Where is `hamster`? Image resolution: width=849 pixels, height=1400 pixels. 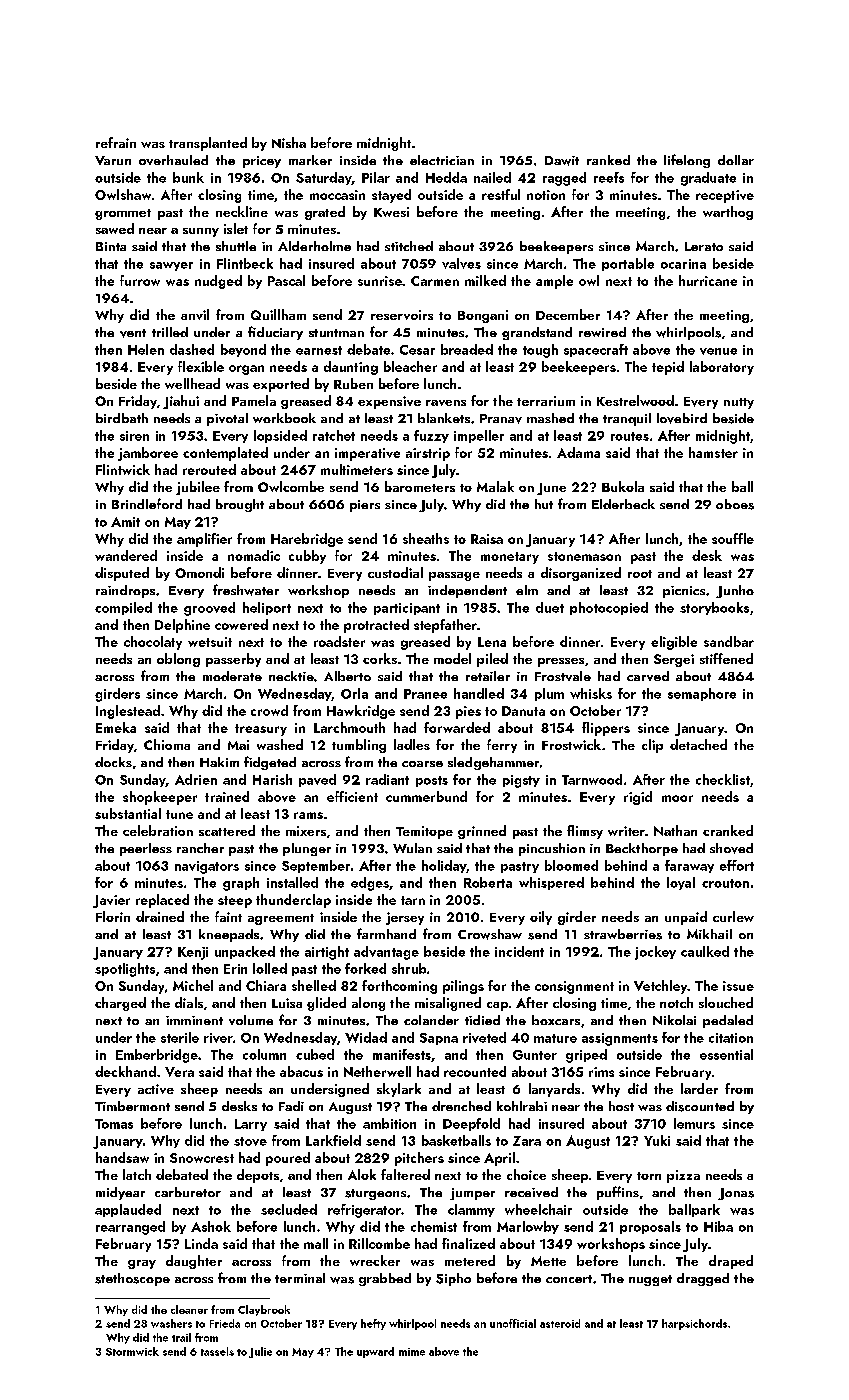
hamster is located at coordinates (713, 452).
